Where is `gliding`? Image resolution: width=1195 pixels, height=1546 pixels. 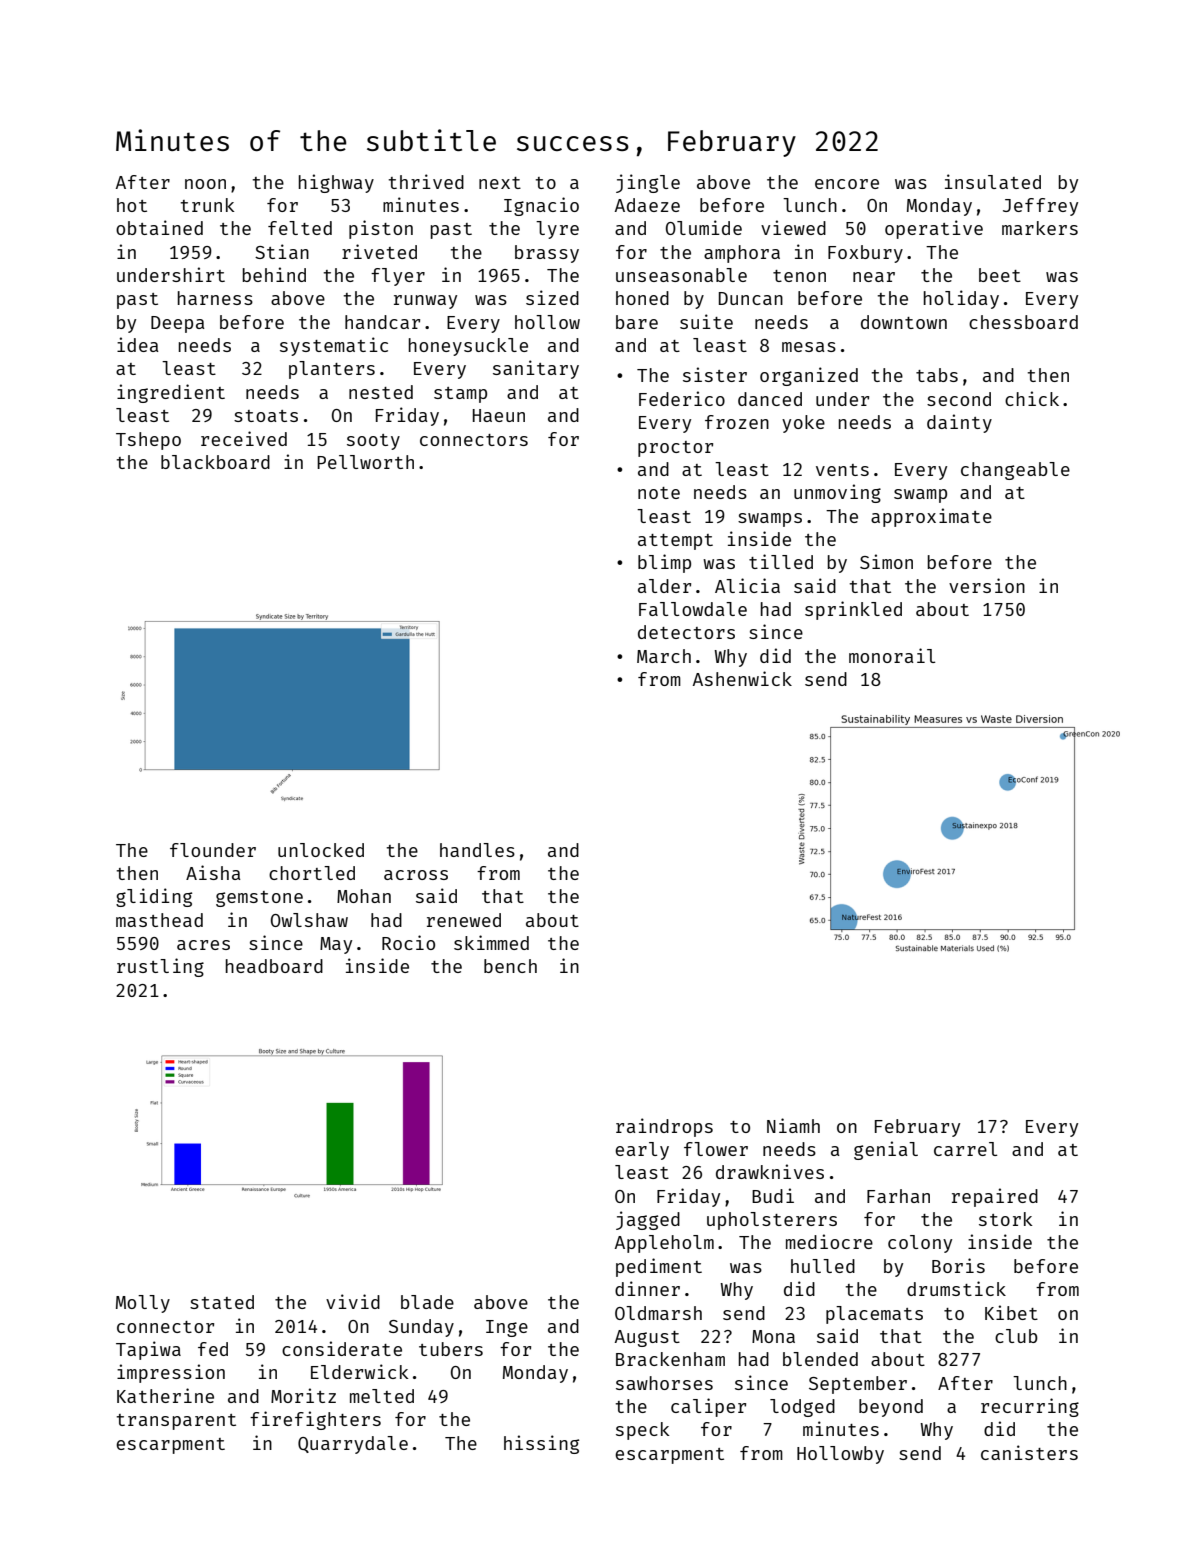 gliding is located at coordinates (154, 897).
